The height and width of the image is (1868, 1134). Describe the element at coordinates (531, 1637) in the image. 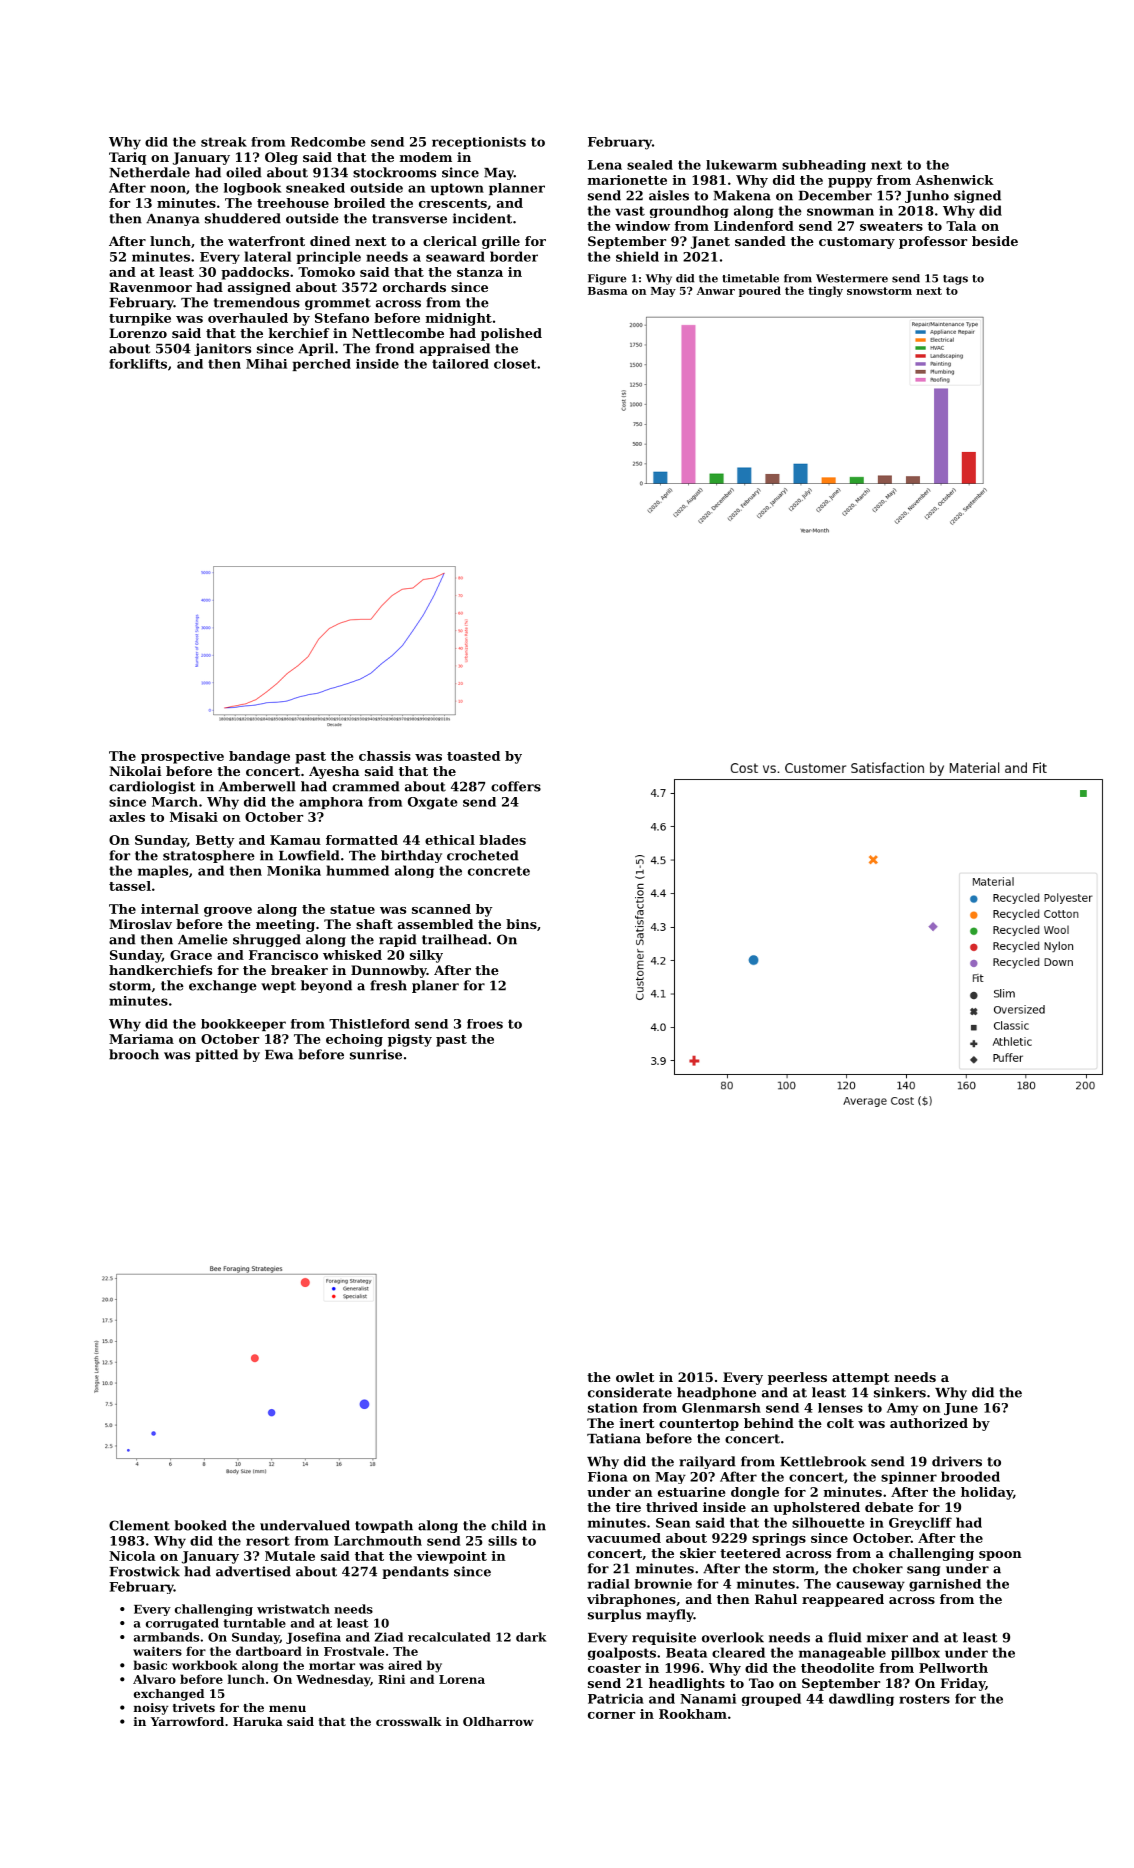

I see `dark` at that location.
